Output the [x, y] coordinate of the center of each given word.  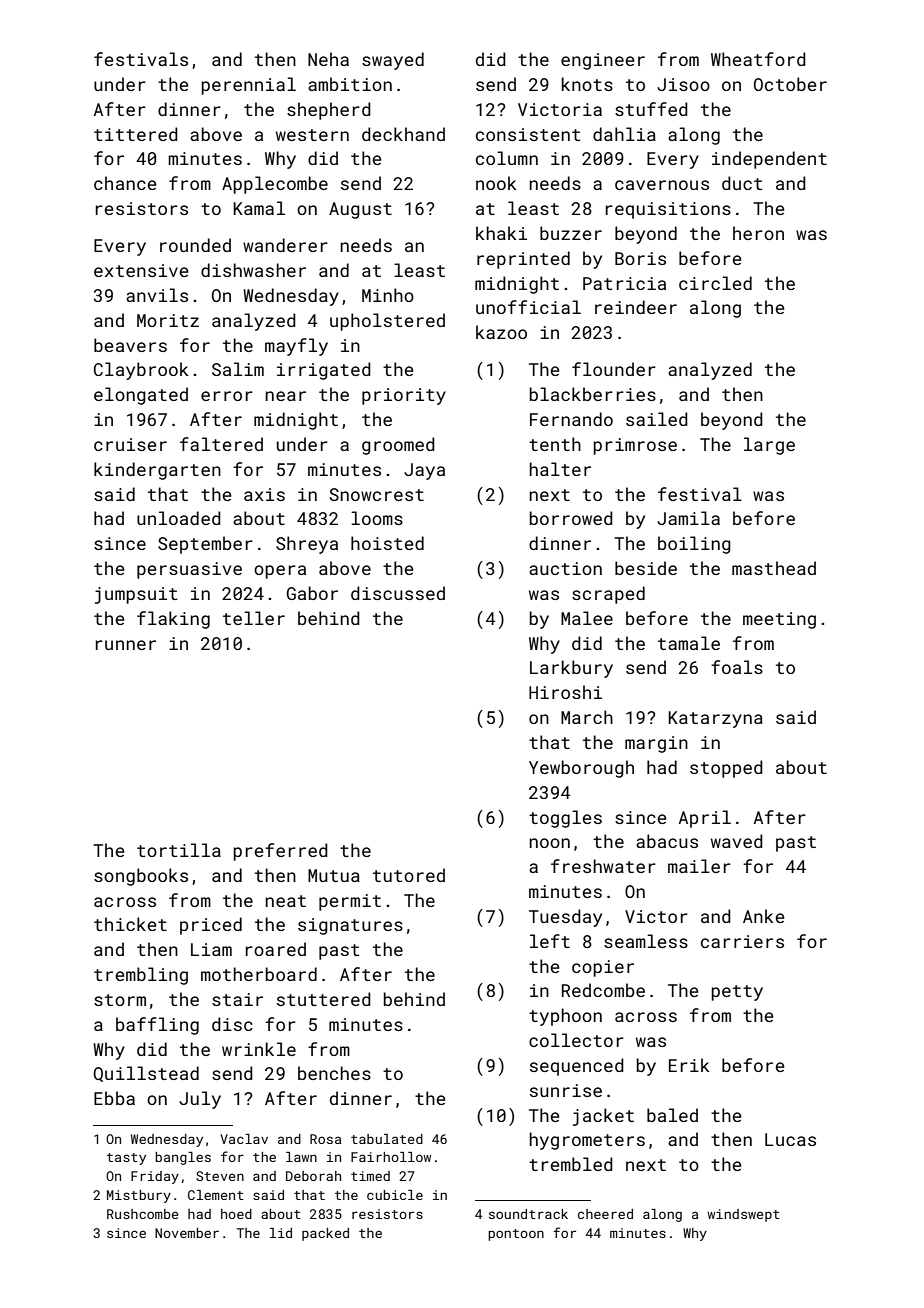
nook [496, 183]
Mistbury [139, 1196]
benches [334, 1073]
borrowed [571, 518]
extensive [141, 270]
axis [264, 494]
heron [758, 233]
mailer [699, 866]
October [790, 84]
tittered [136, 134]
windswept [743, 1215]
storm [120, 1000]
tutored [409, 875]
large [769, 446]
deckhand [403, 134]
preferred [280, 852]
